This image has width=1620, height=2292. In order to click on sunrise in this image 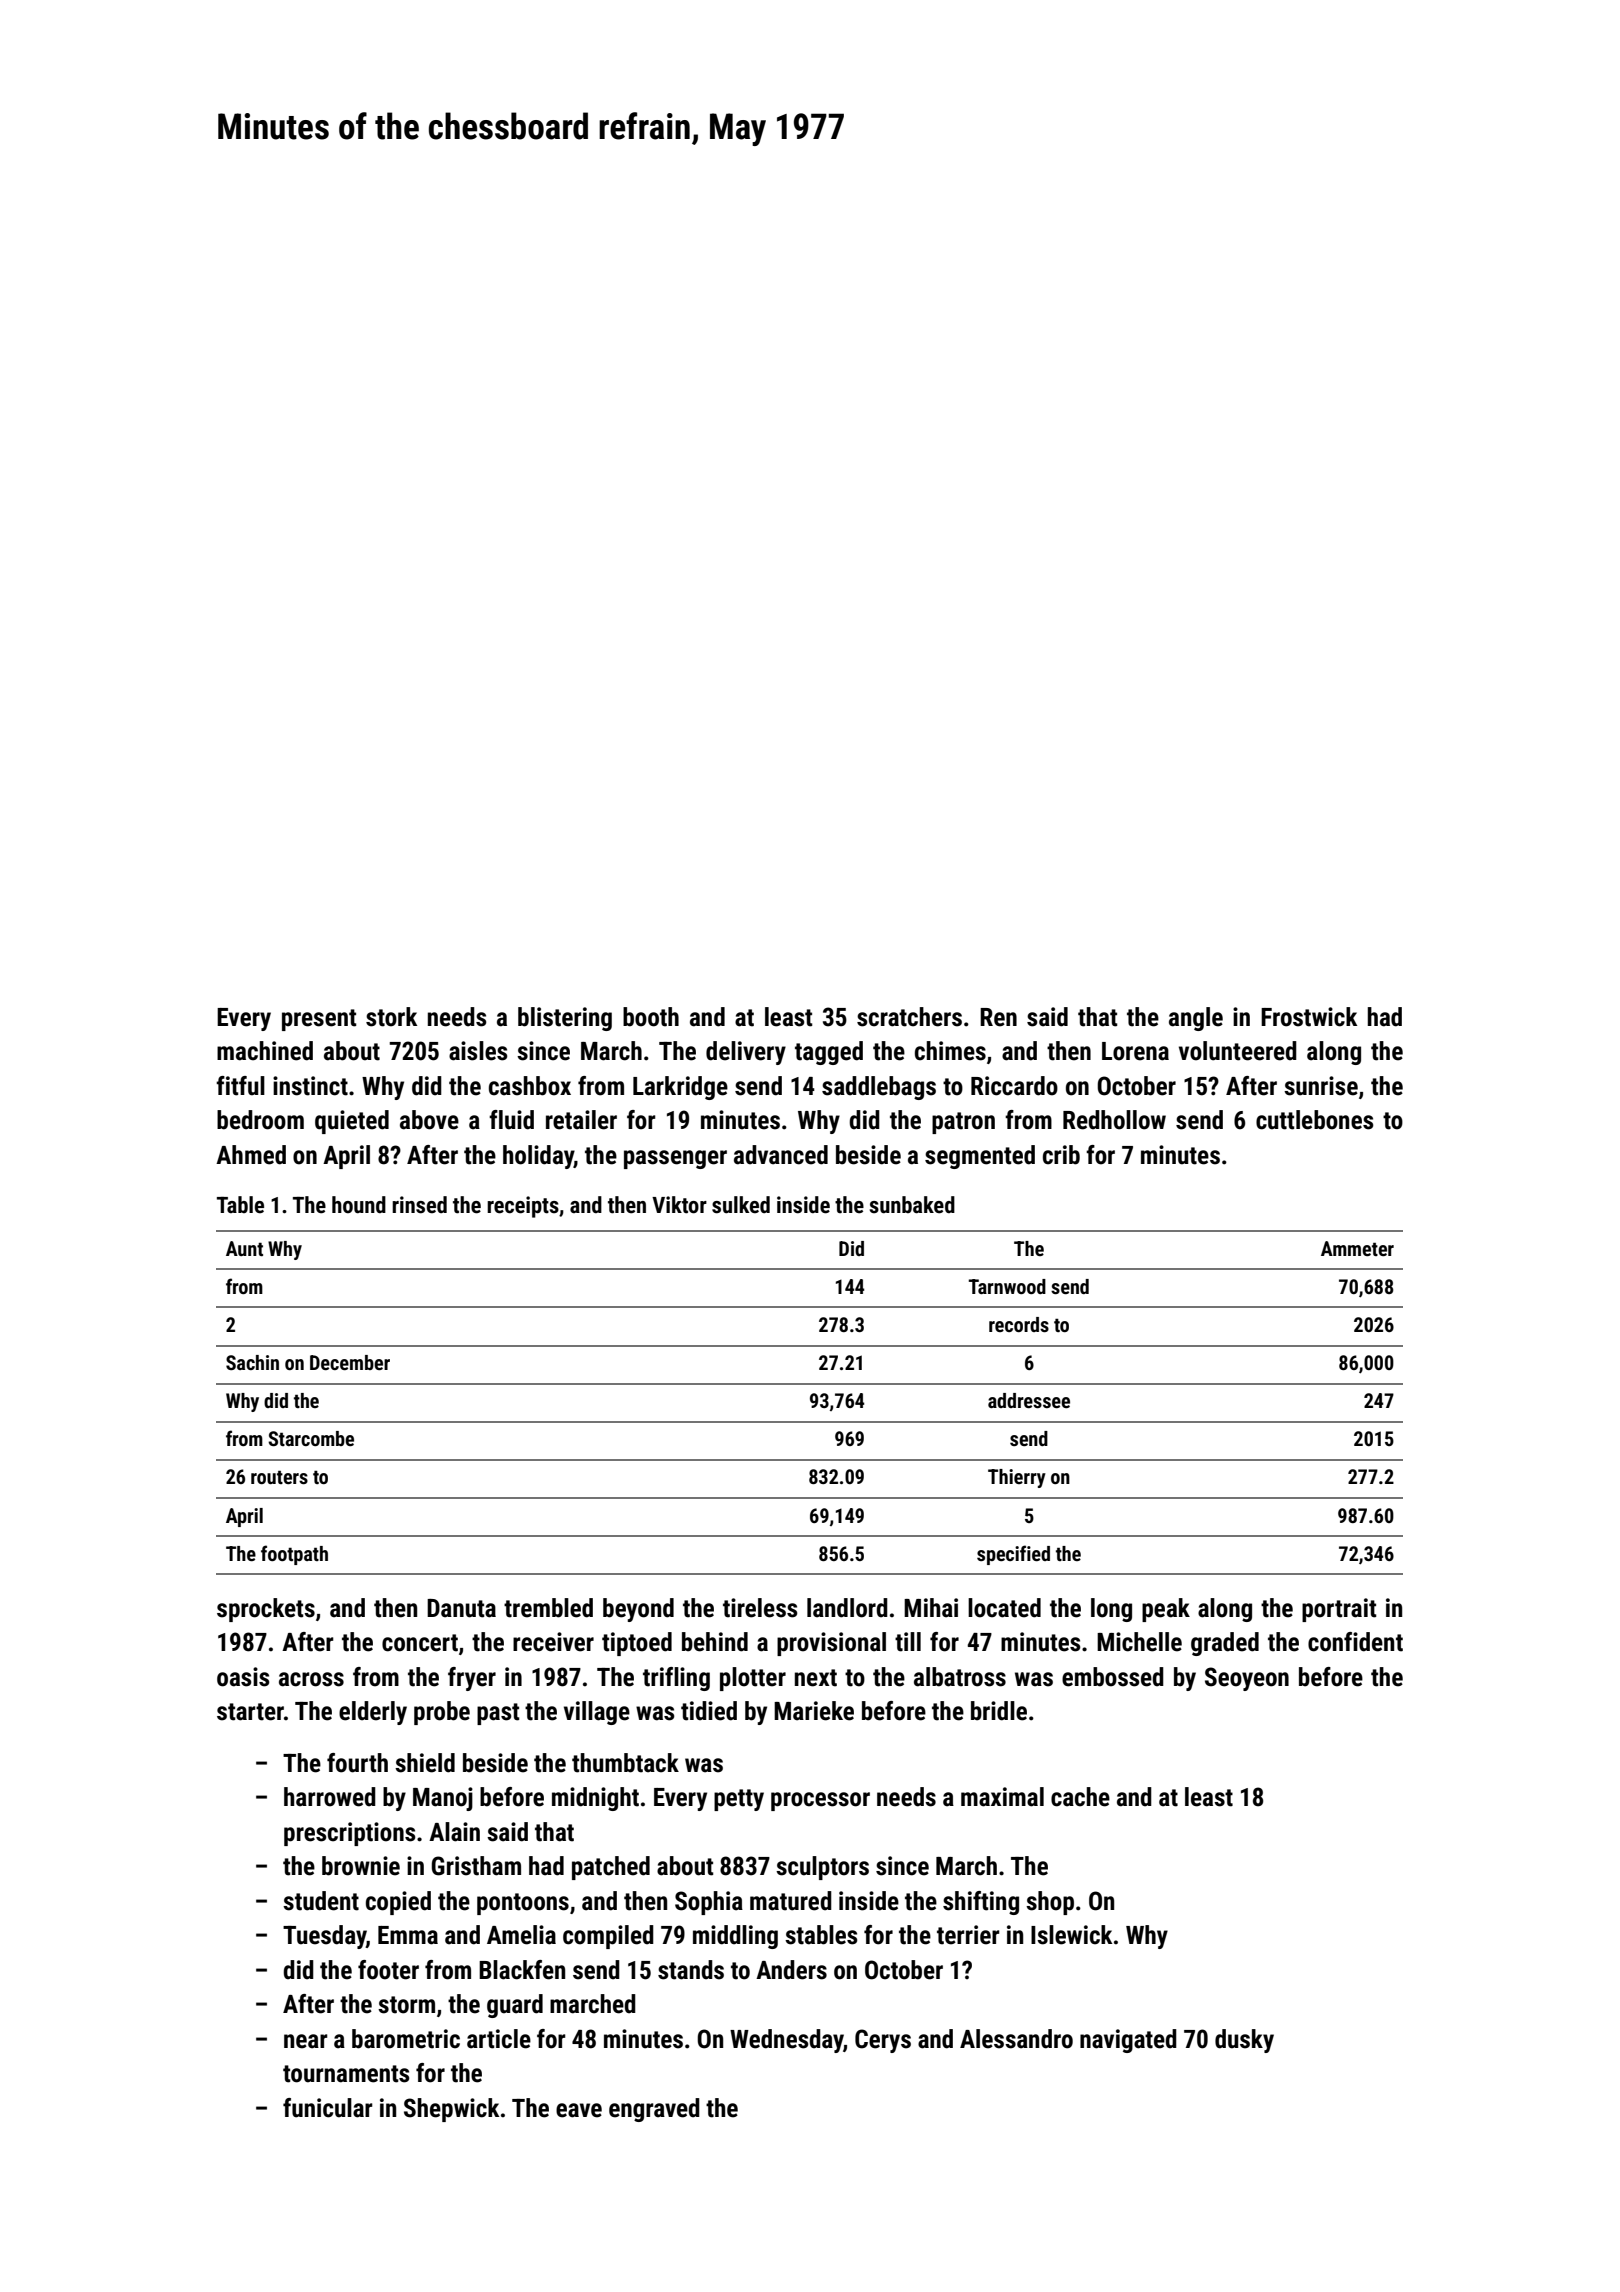, I will do `click(1321, 1086)`.
